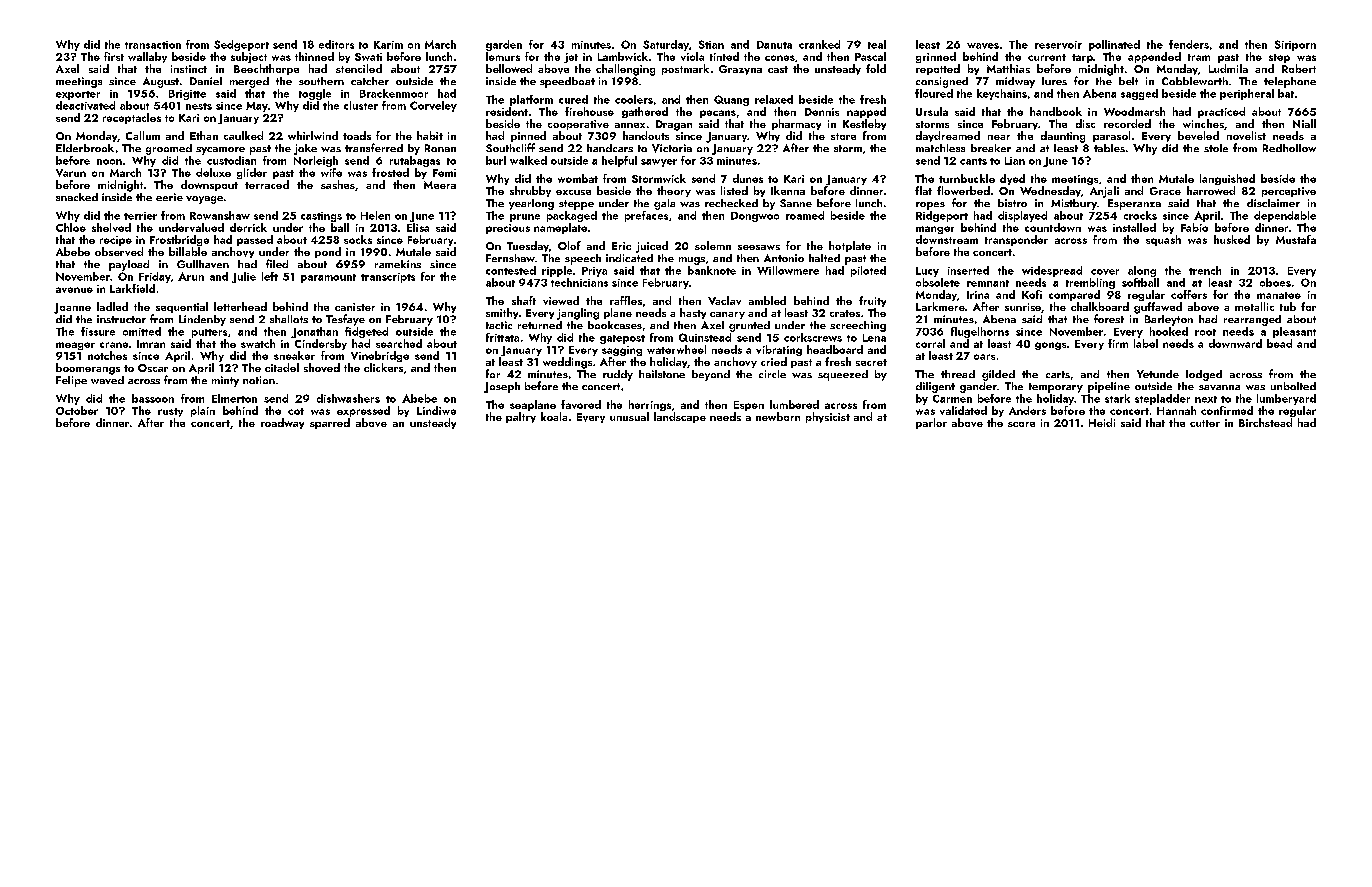 The height and width of the screenshot is (887, 1372). Describe the element at coordinates (153, 45) in the screenshot. I see `transaction` at that location.
